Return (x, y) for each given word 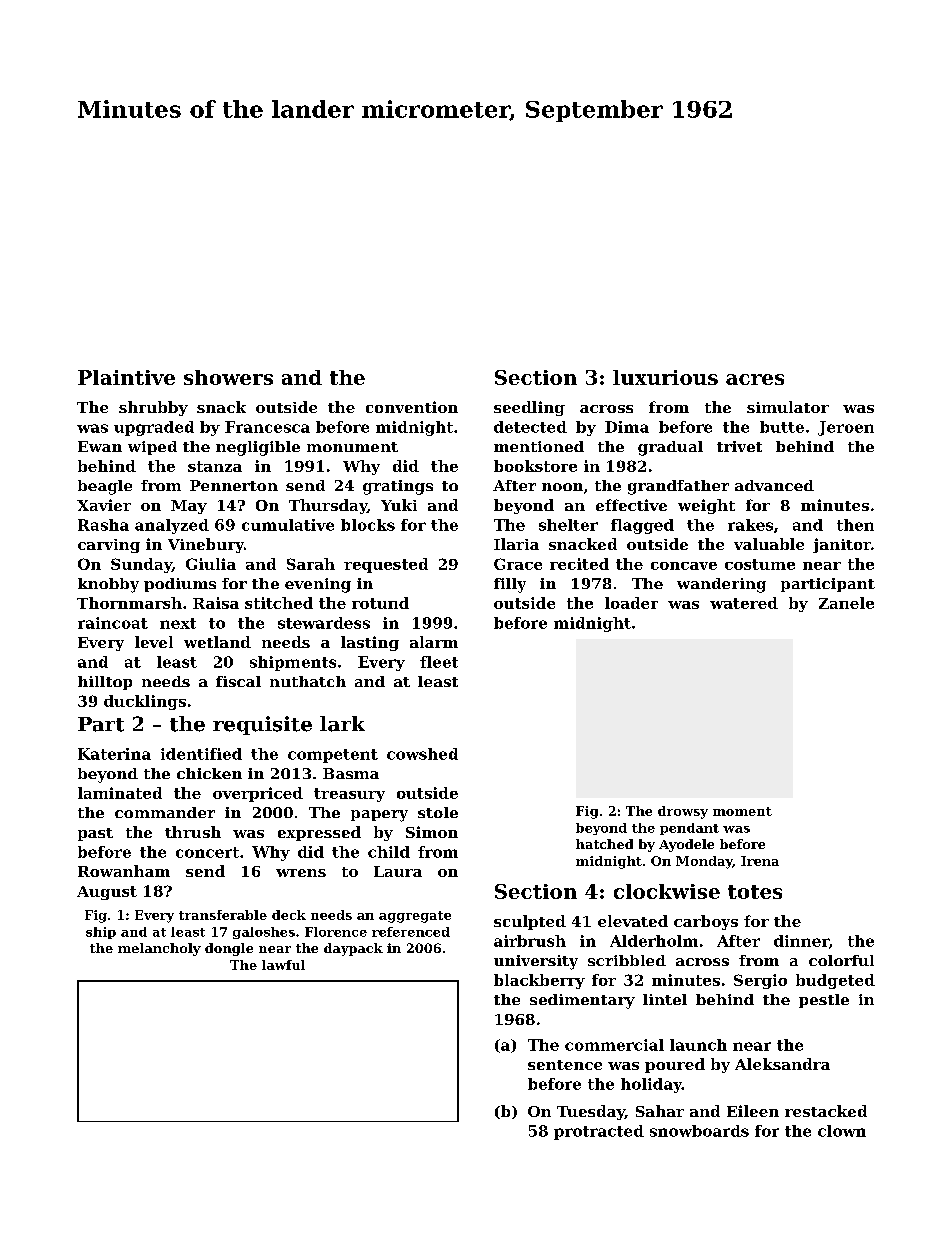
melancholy (159, 949)
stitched (279, 603)
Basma (351, 773)
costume (760, 564)
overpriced (258, 794)
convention (412, 407)
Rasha (103, 525)
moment (742, 811)
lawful (283, 965)
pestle (824, 1001)
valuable (769, 544)
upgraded (154, 428)
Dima (627, 427)
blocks (368, 525)
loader (631, 603)
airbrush (530, 941)
